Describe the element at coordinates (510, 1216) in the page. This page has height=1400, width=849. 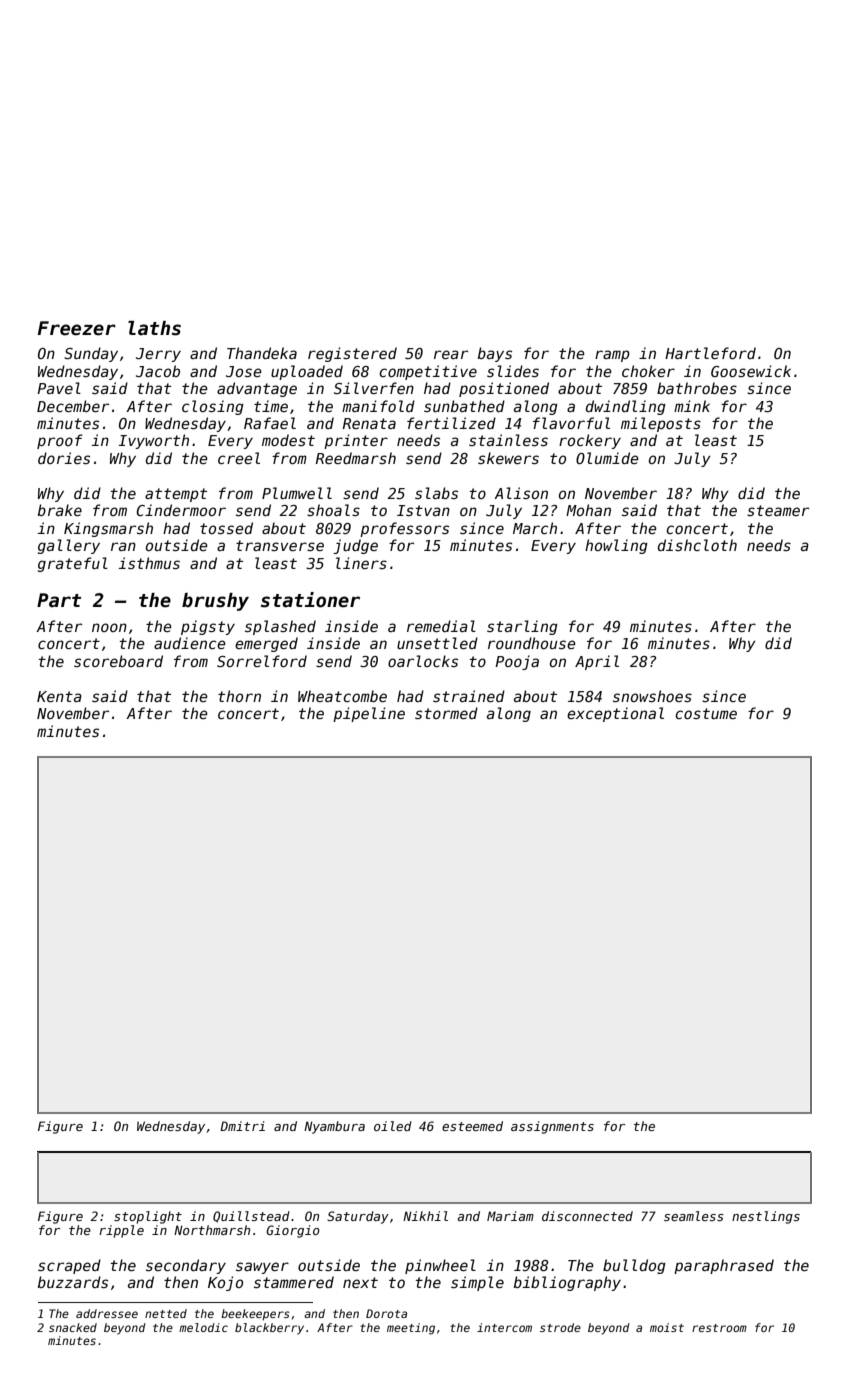
I see `Mariam` at that location.
